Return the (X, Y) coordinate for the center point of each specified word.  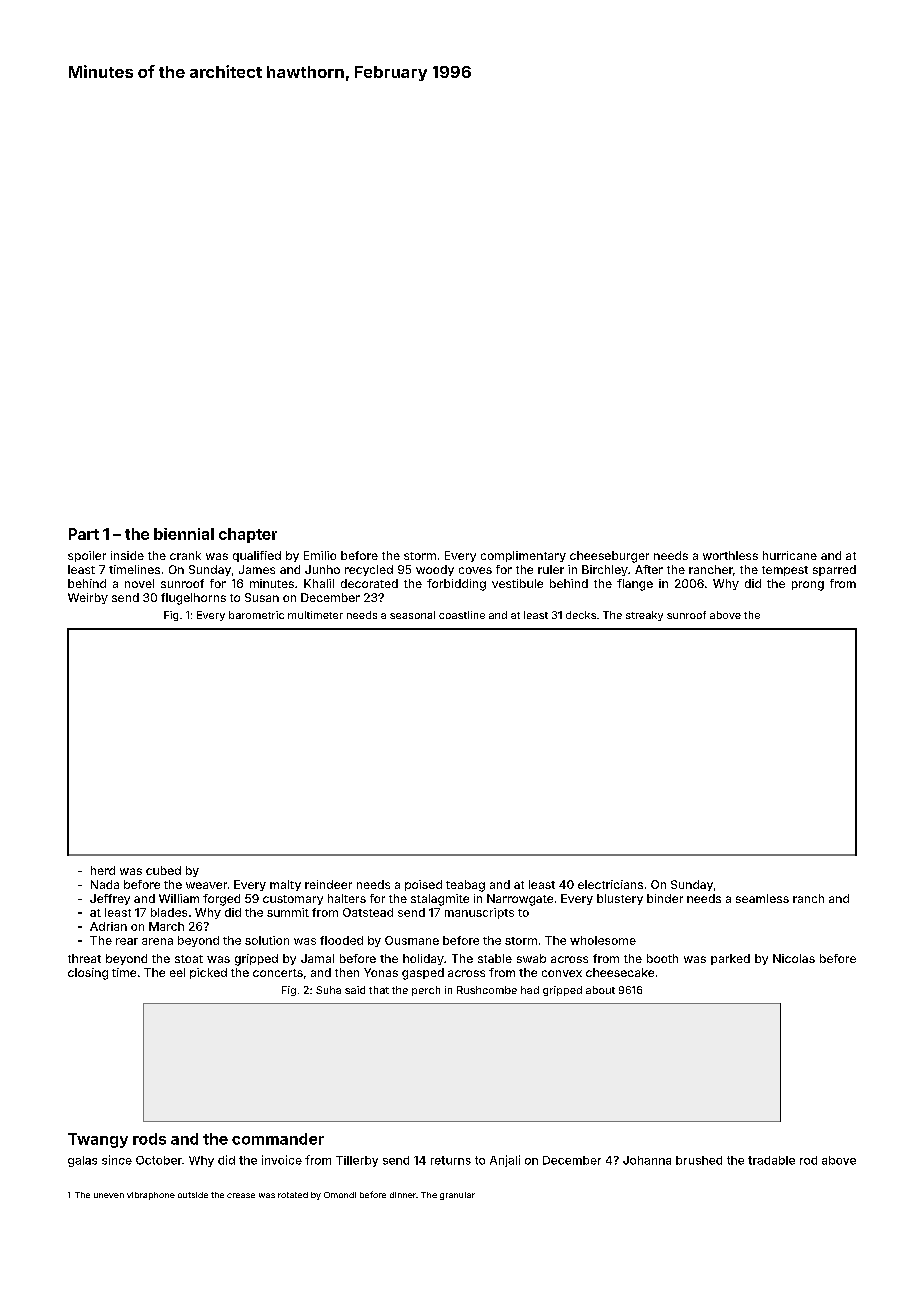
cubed (163, 870)
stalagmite (440, 900)
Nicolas (794, 958)
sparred (834, 570)
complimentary (523, 556)
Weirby (88, 598)
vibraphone (151, 1196)
